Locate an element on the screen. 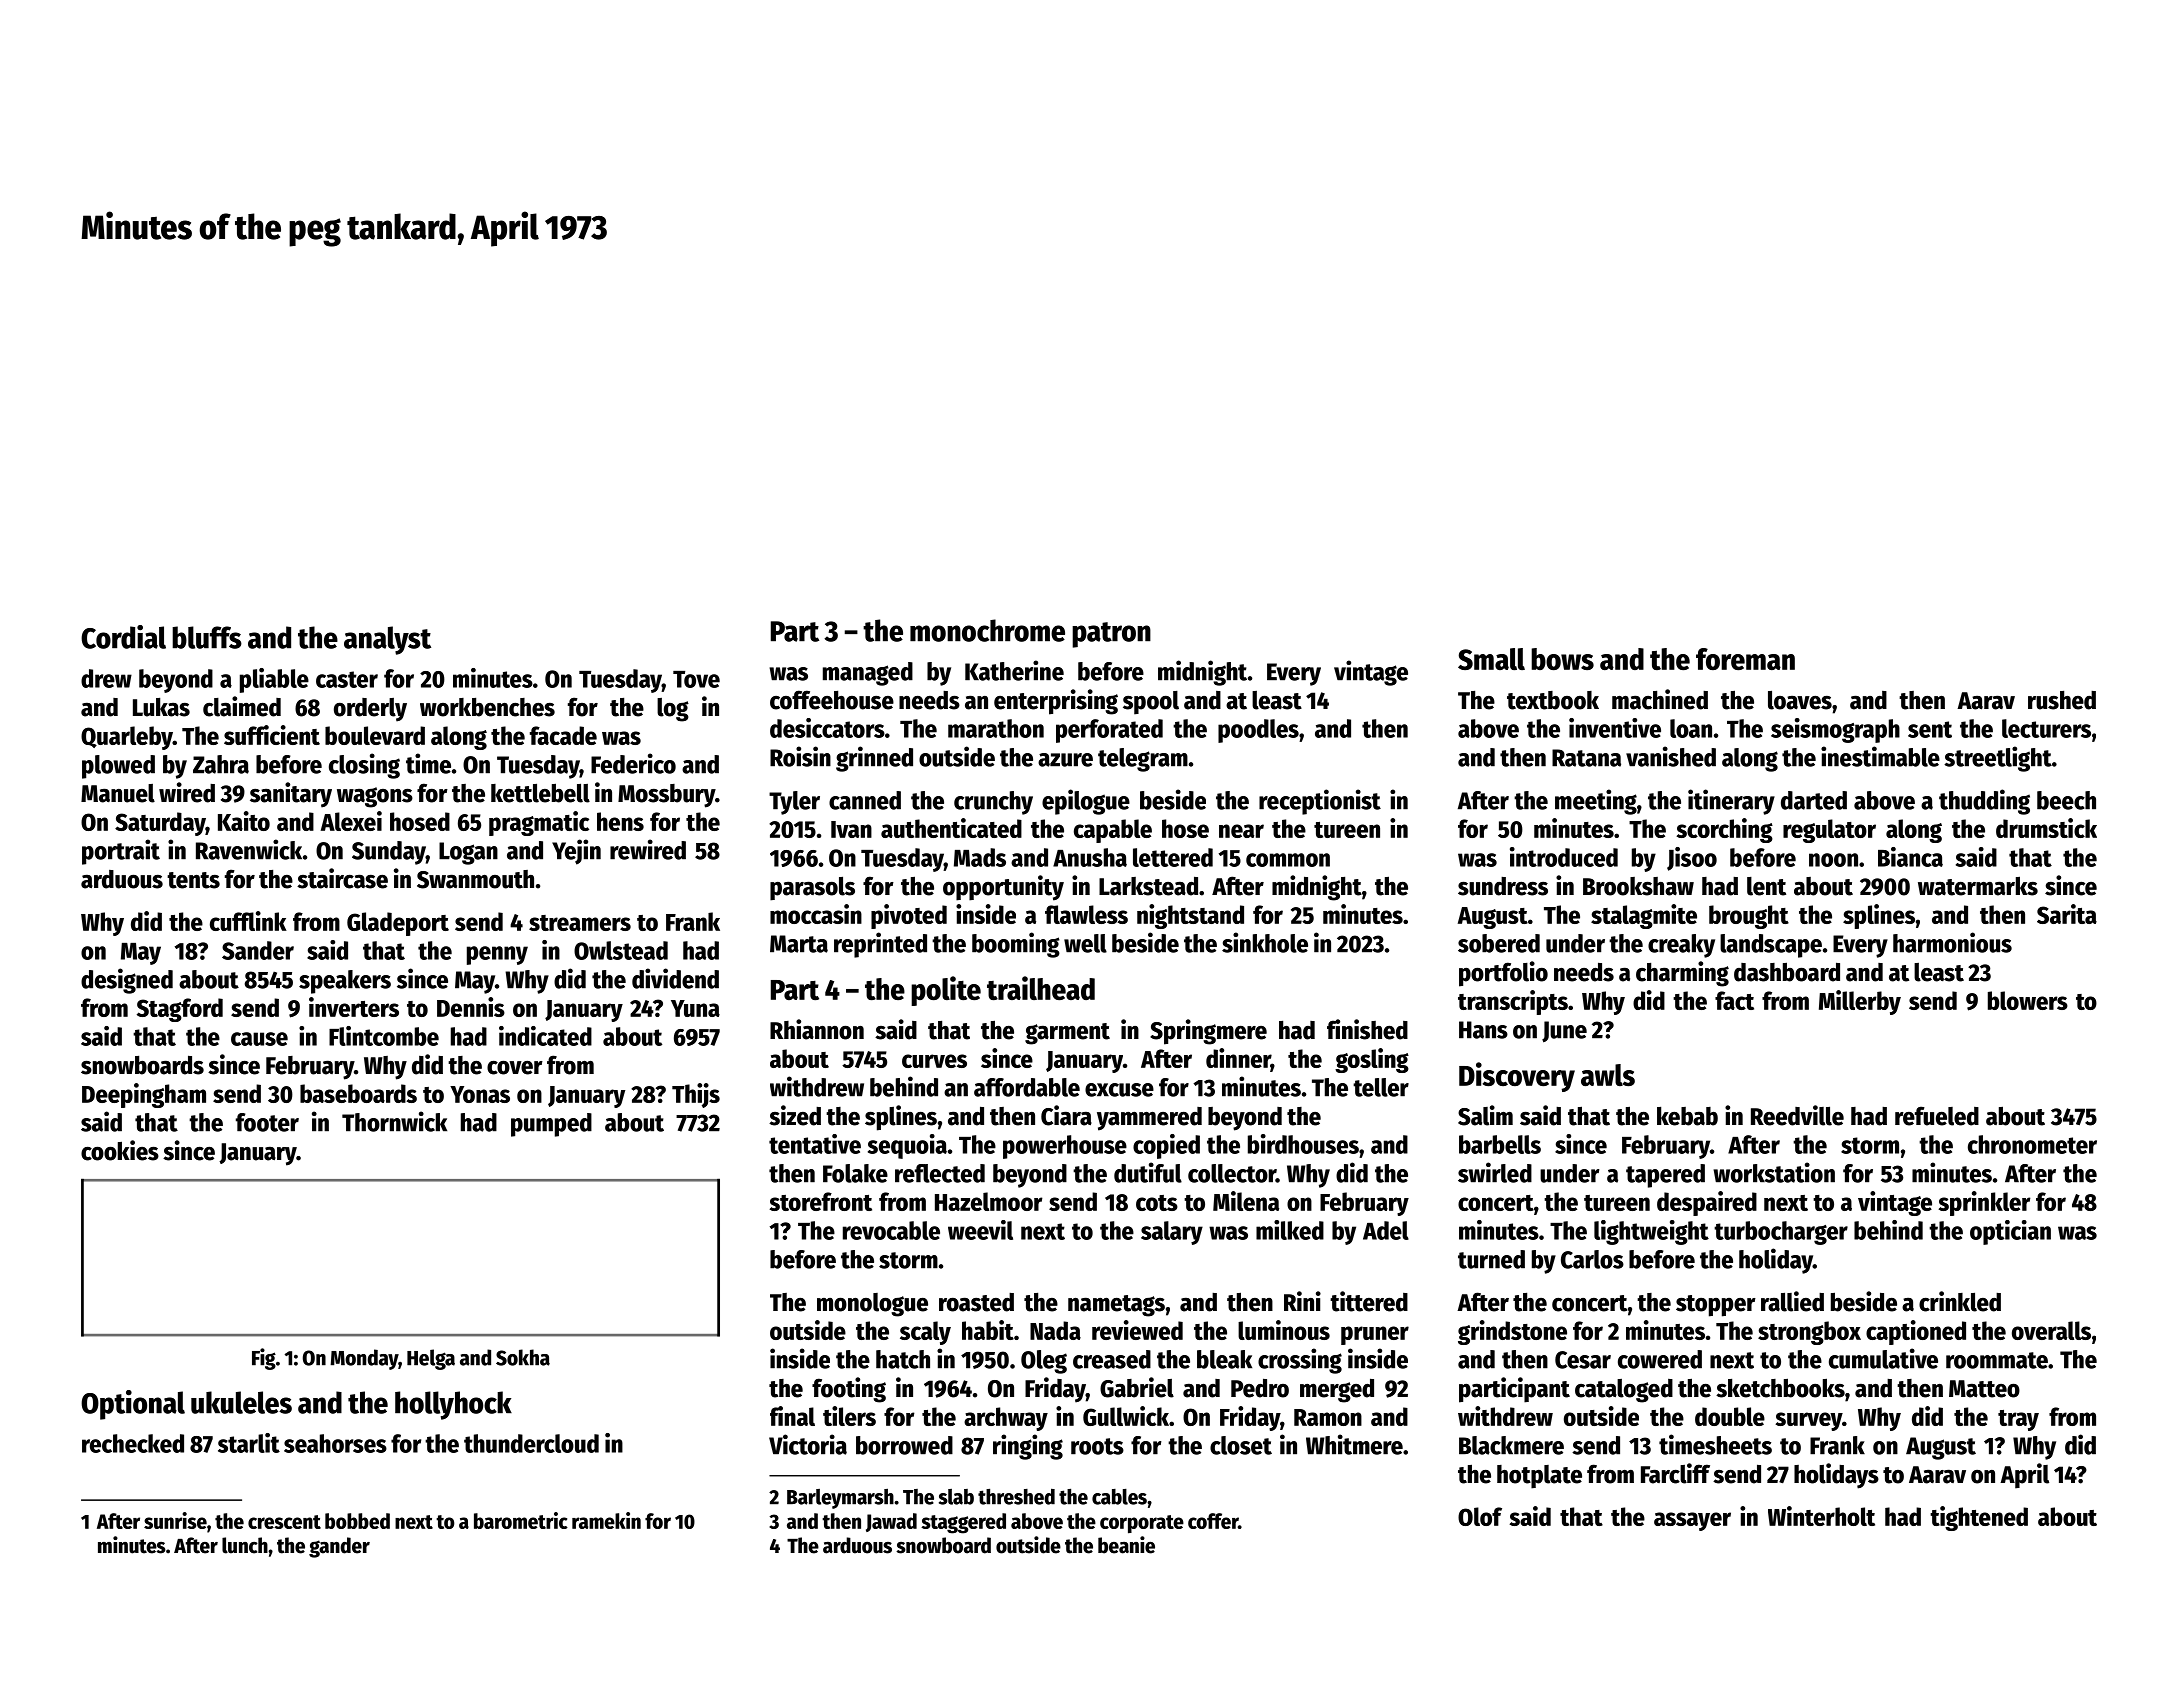 This screenshot has height=1683, width=2178. machined is located at coordinates (1660, 699).
